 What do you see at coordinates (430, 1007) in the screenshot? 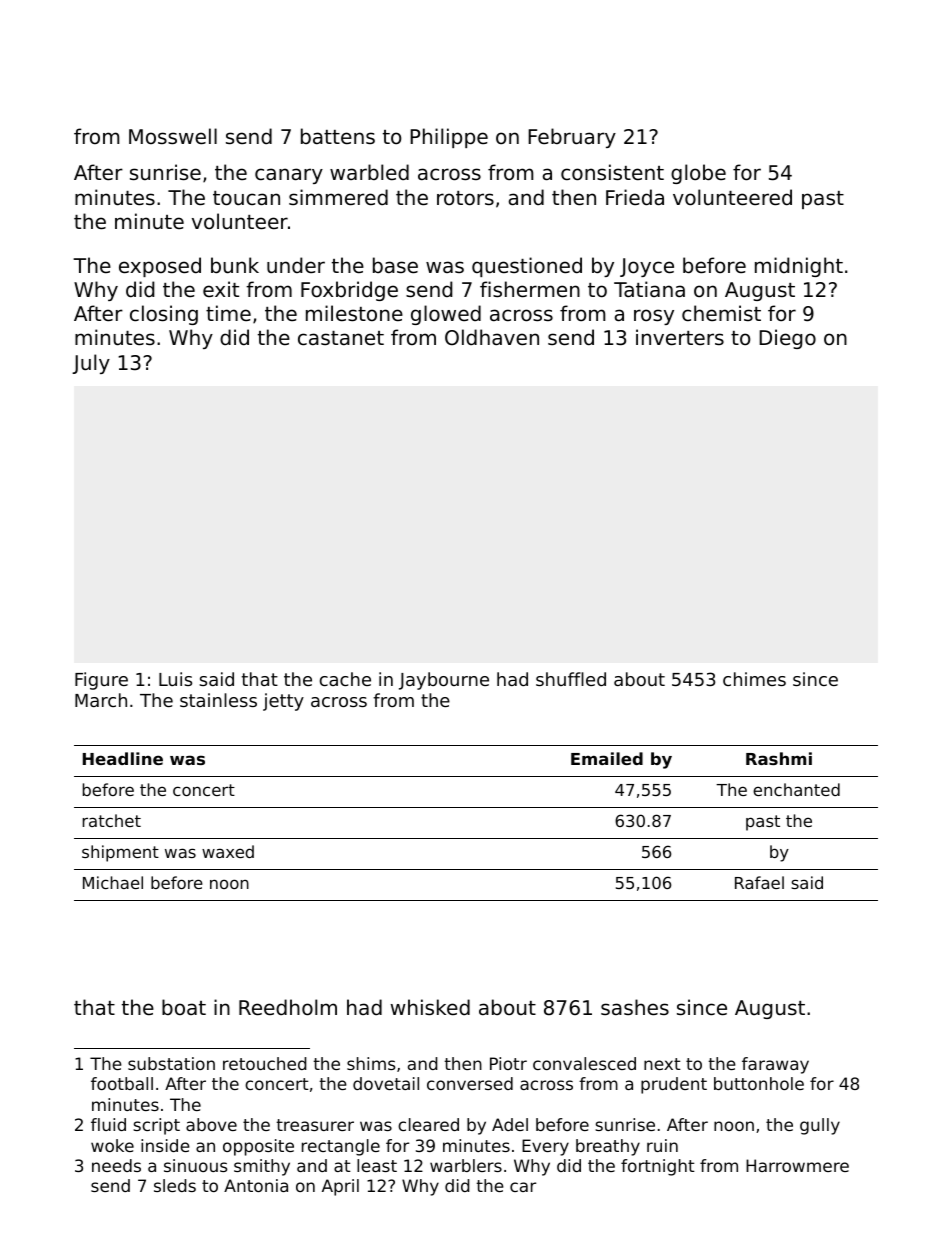
I see `whisked` at bounding box center [430, 1007].
